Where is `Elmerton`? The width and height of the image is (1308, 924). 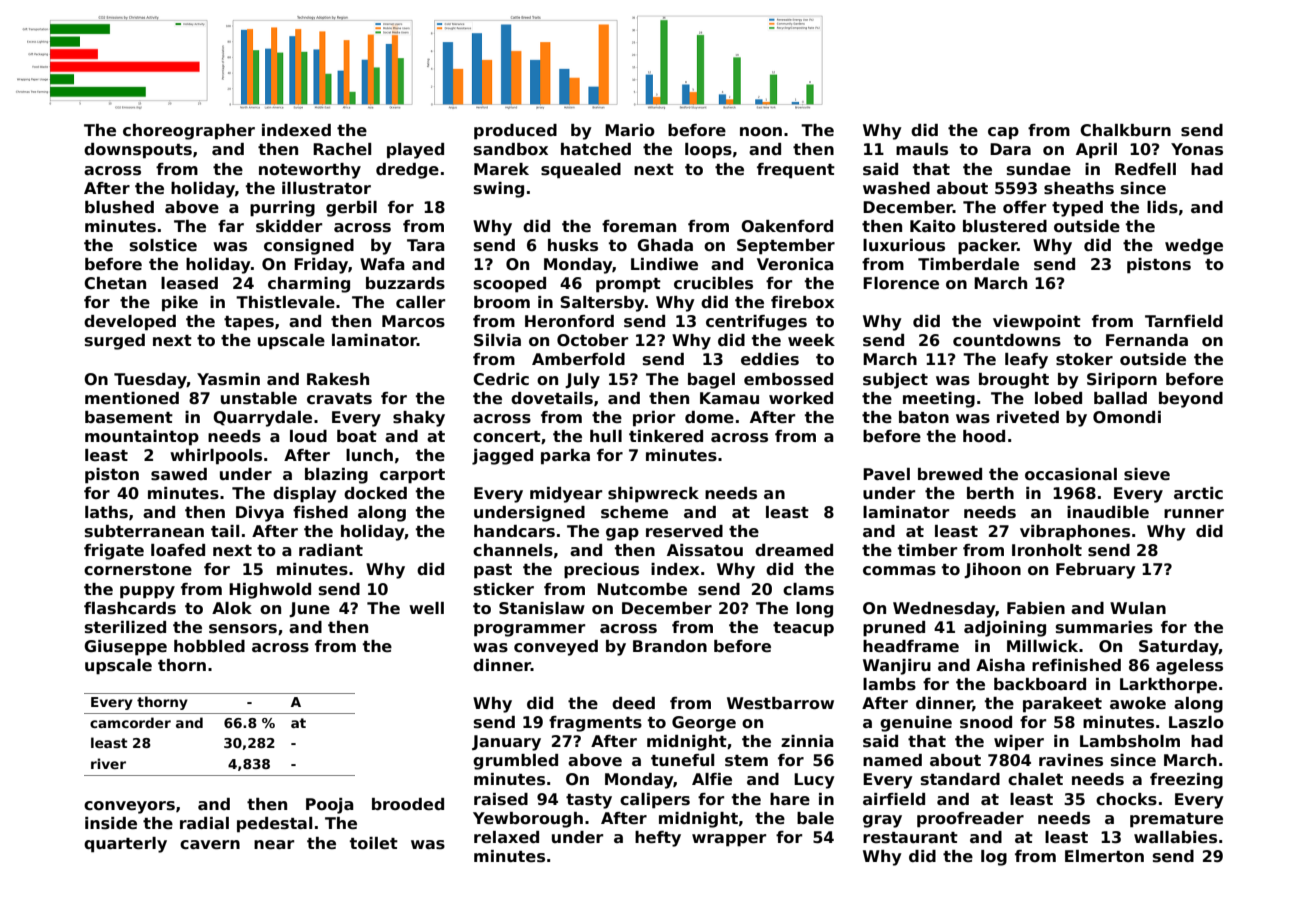 Elmerton is located at coordinates (1104, 856).
